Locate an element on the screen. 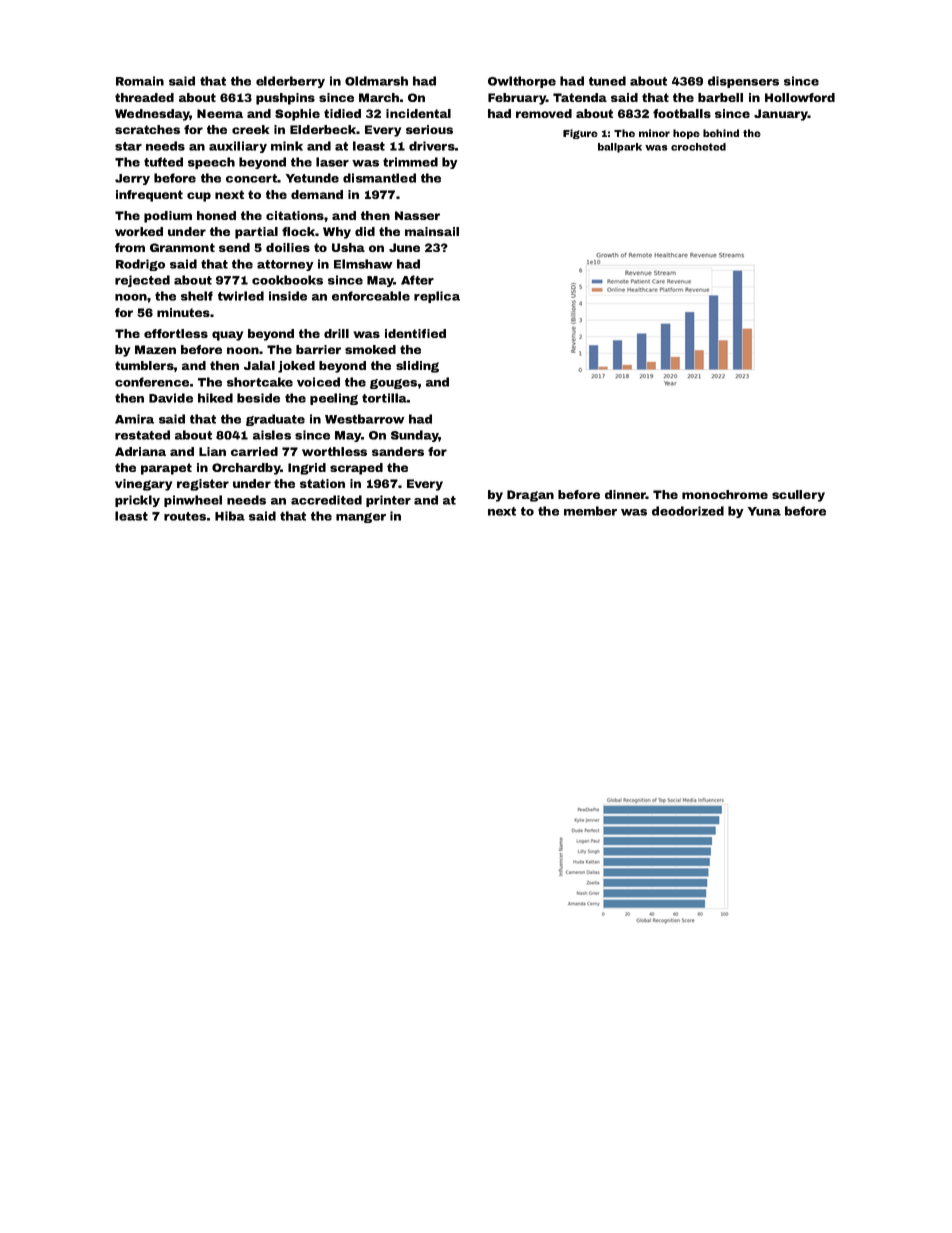 The width and height of the screenshot is (952, 1233). deodorized is located at coordinates (688, 511).
